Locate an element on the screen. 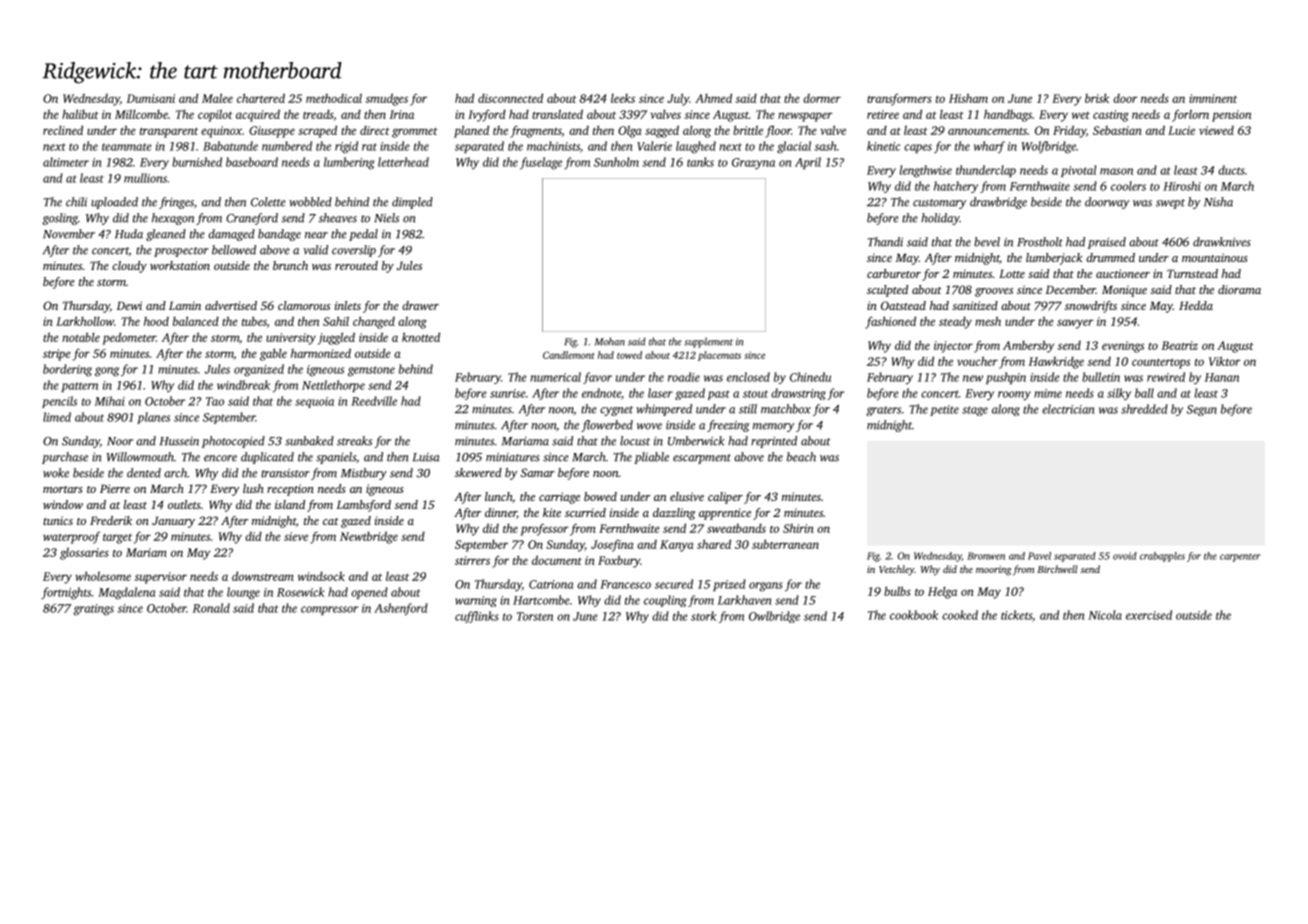 Image resolution: width=1308 pixels, height=924 pixels. dinner is located at coordinates (501, 513).
